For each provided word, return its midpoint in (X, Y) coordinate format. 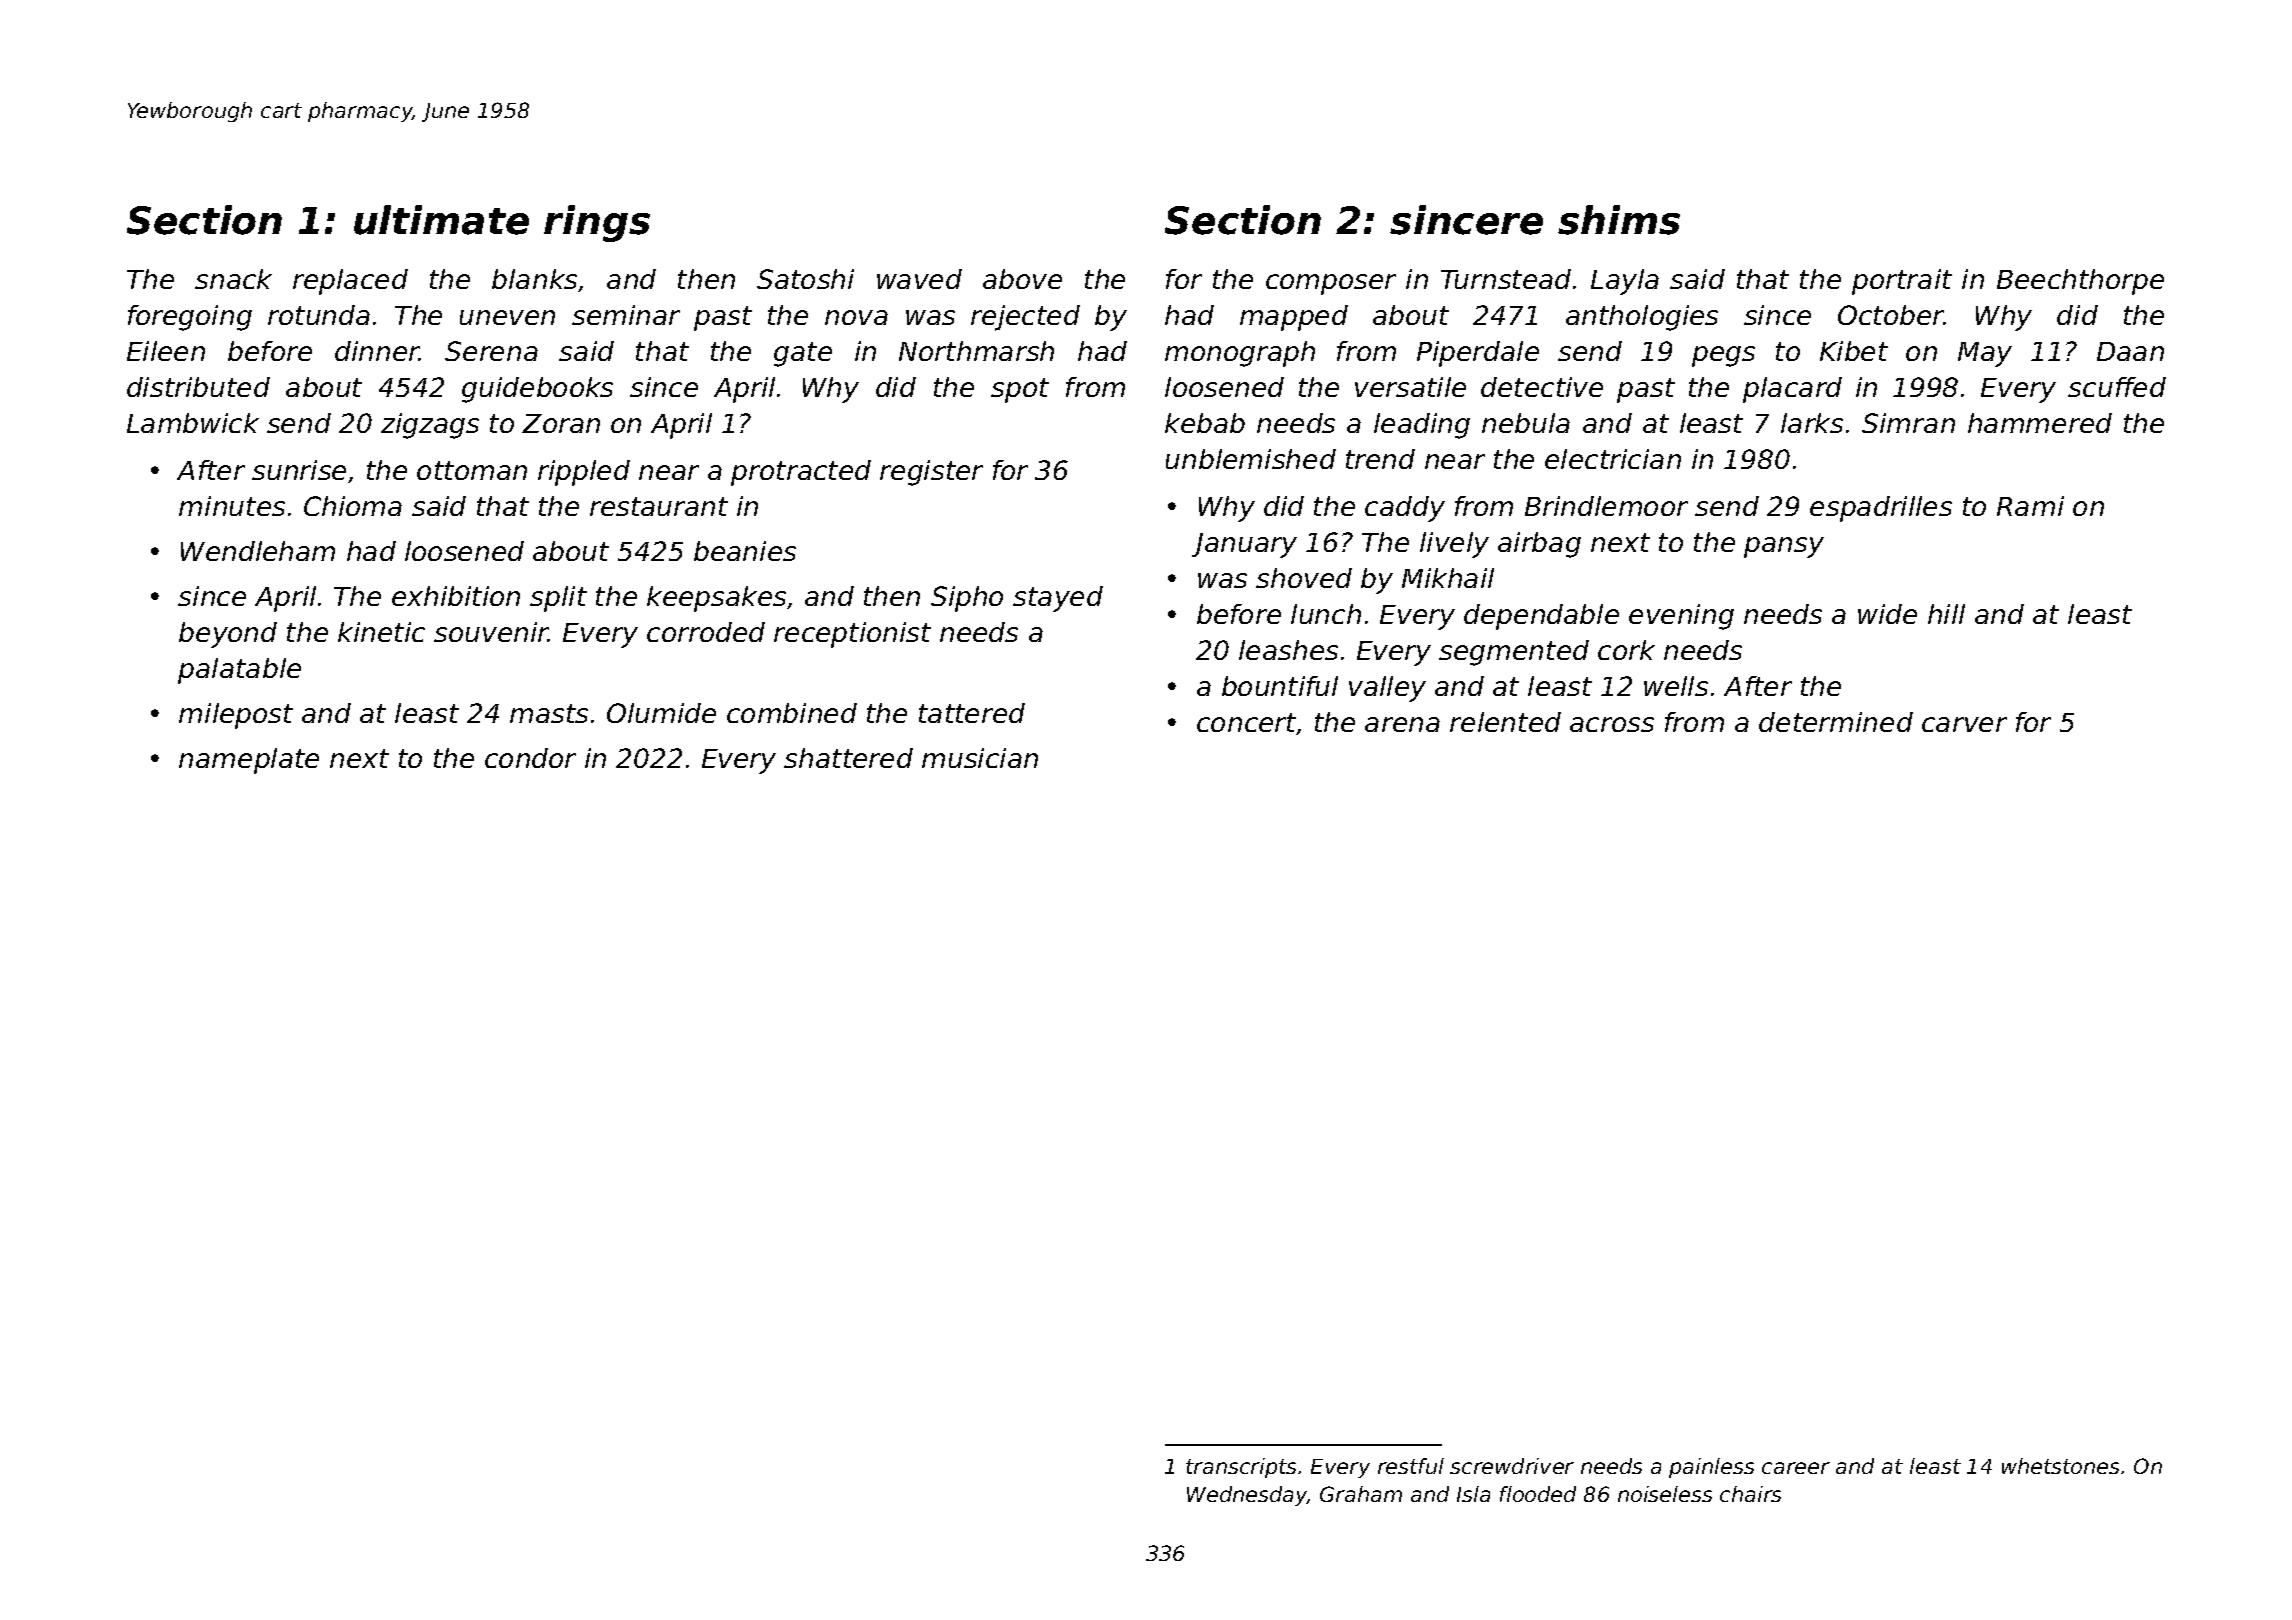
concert (1247, 724)
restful (1411, 1466)
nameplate (249, 761)
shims (1619, 220)
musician (980, 758)
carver (1964, 724)
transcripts (1241, 1468)
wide (1887, 614)
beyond (228, 635)
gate (803, 354)
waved (919, 279)
